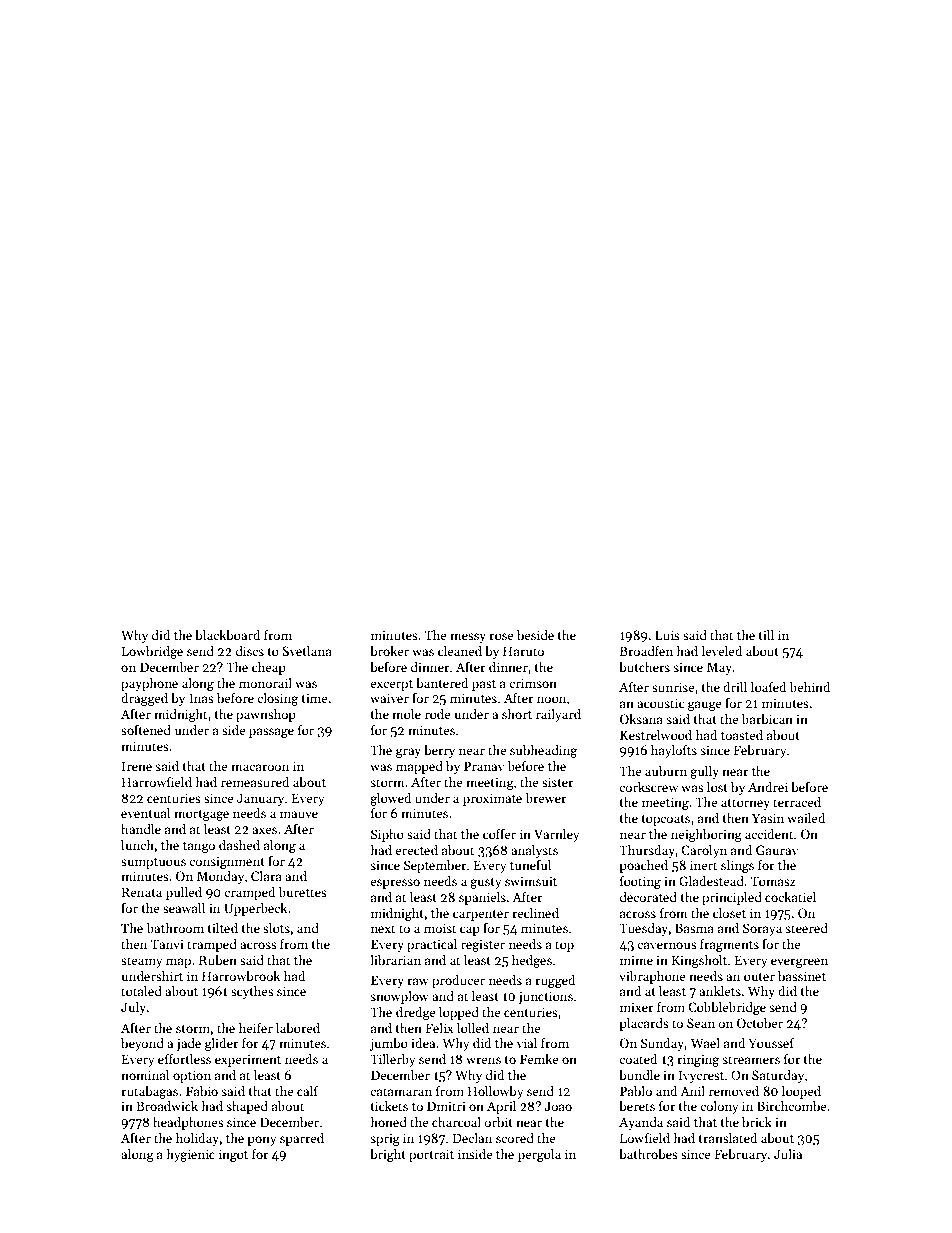 This image has width=952, height=1233. What do you see at coordinates (777, 850) in the image?
I see `Gaurav` at bounding box center [777, 850].
